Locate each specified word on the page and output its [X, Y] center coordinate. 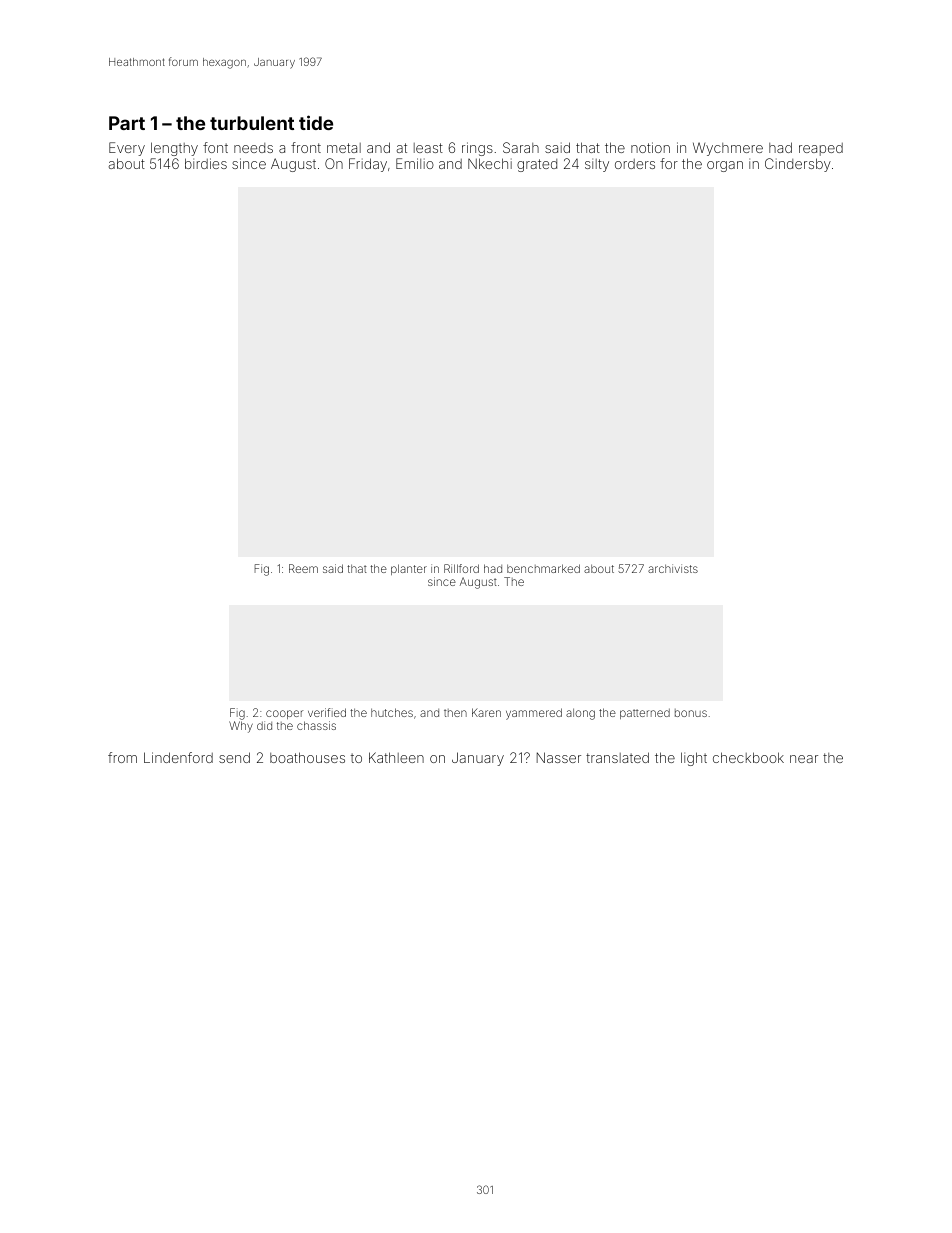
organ [725, 166]
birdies [206, 163]
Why [241, 727]
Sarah [521, 147]
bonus [691, 713]
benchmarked [543, 568]
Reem [303, 568]
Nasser [559, 757]
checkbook [748, 757]
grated [537, 165]
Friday [368, 165]
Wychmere [728, 149]
